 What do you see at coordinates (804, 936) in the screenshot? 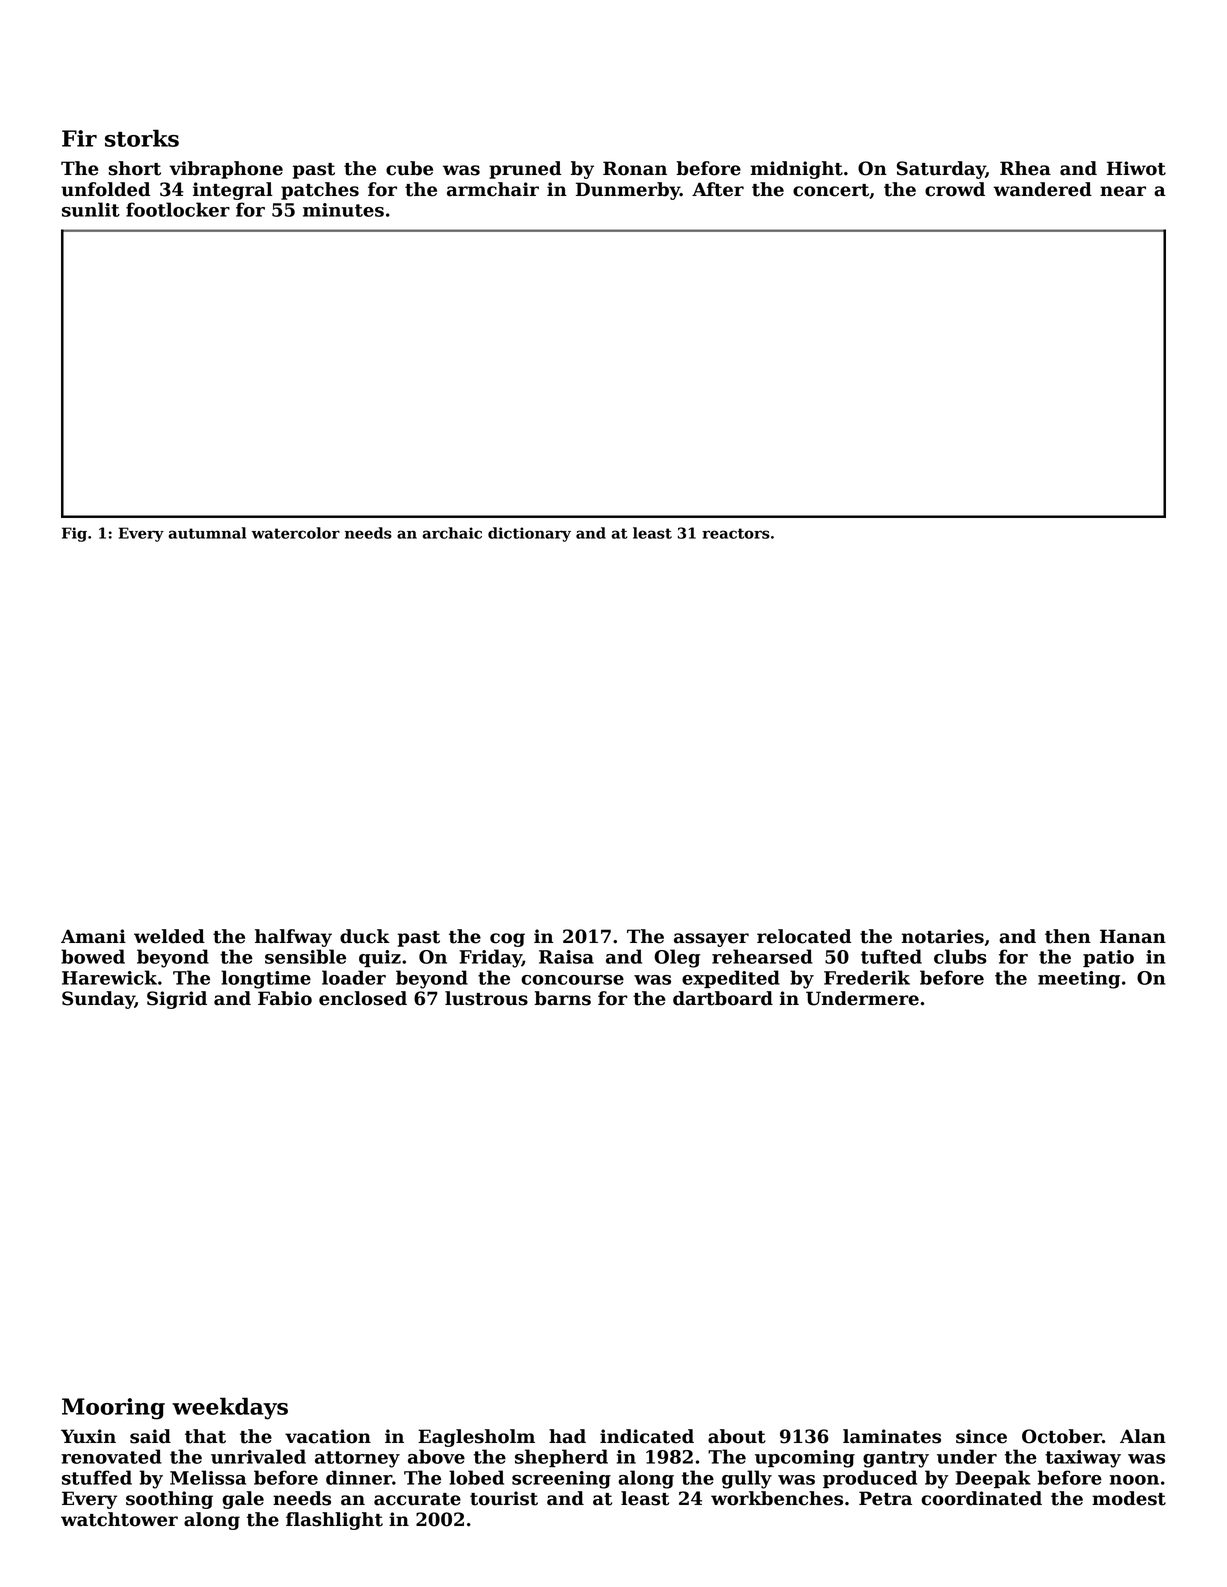
I see `relocated` at bounding box center [804, 936].
